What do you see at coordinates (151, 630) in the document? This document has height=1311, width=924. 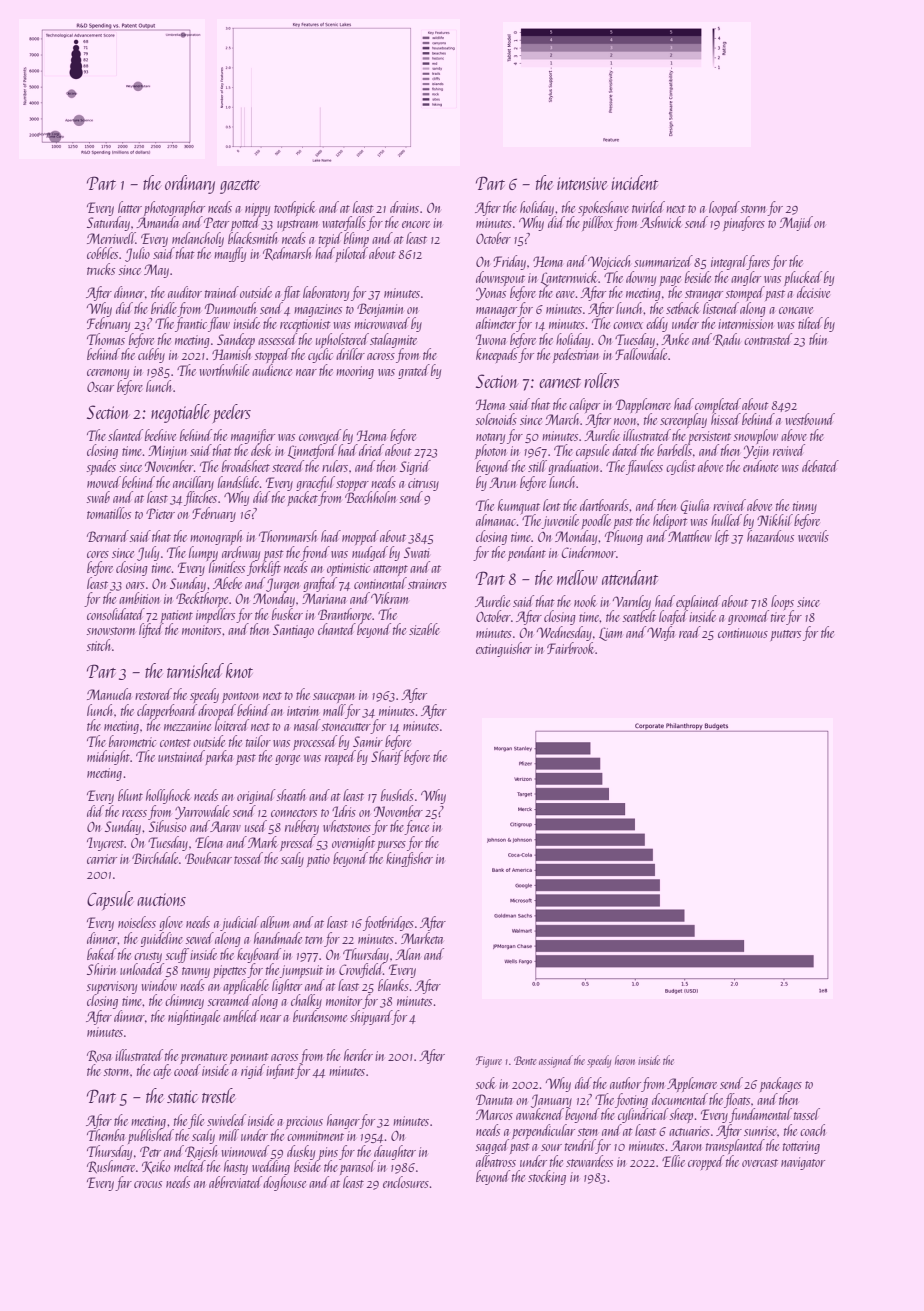 I see `lifted` at bounding box center [151, 630].
